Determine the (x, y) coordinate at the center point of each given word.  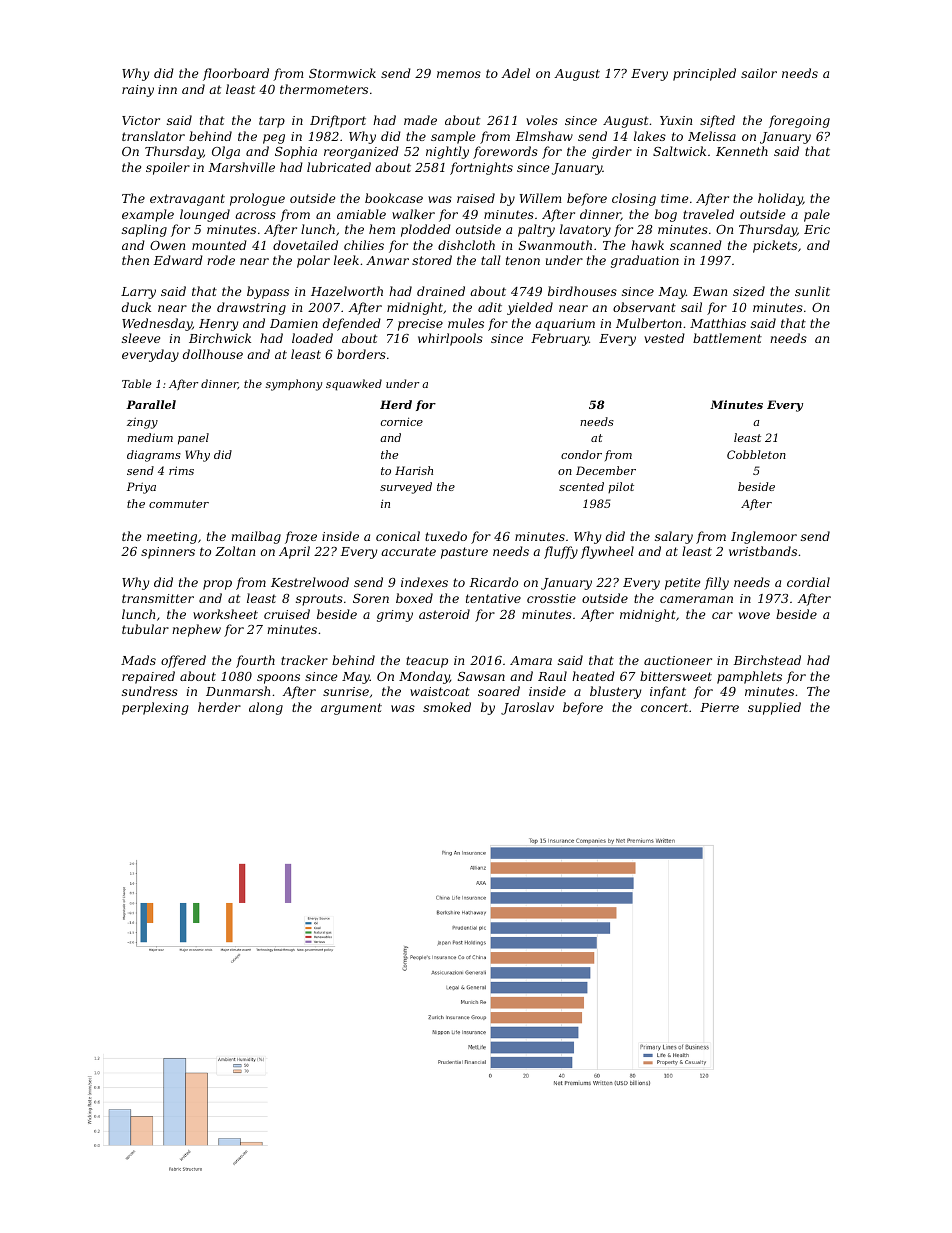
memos (459, 74)
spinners (168, 553)
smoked (447, 707)
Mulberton (649, 323)
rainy (138, 91)
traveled (708, 214)
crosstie (551, 598)
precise (420, 325)
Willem (541, 198)
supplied (774, 708)
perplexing (155, 708)
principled (704, 74)
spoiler (168, 168)
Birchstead (767, 660)
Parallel (151, 404)
